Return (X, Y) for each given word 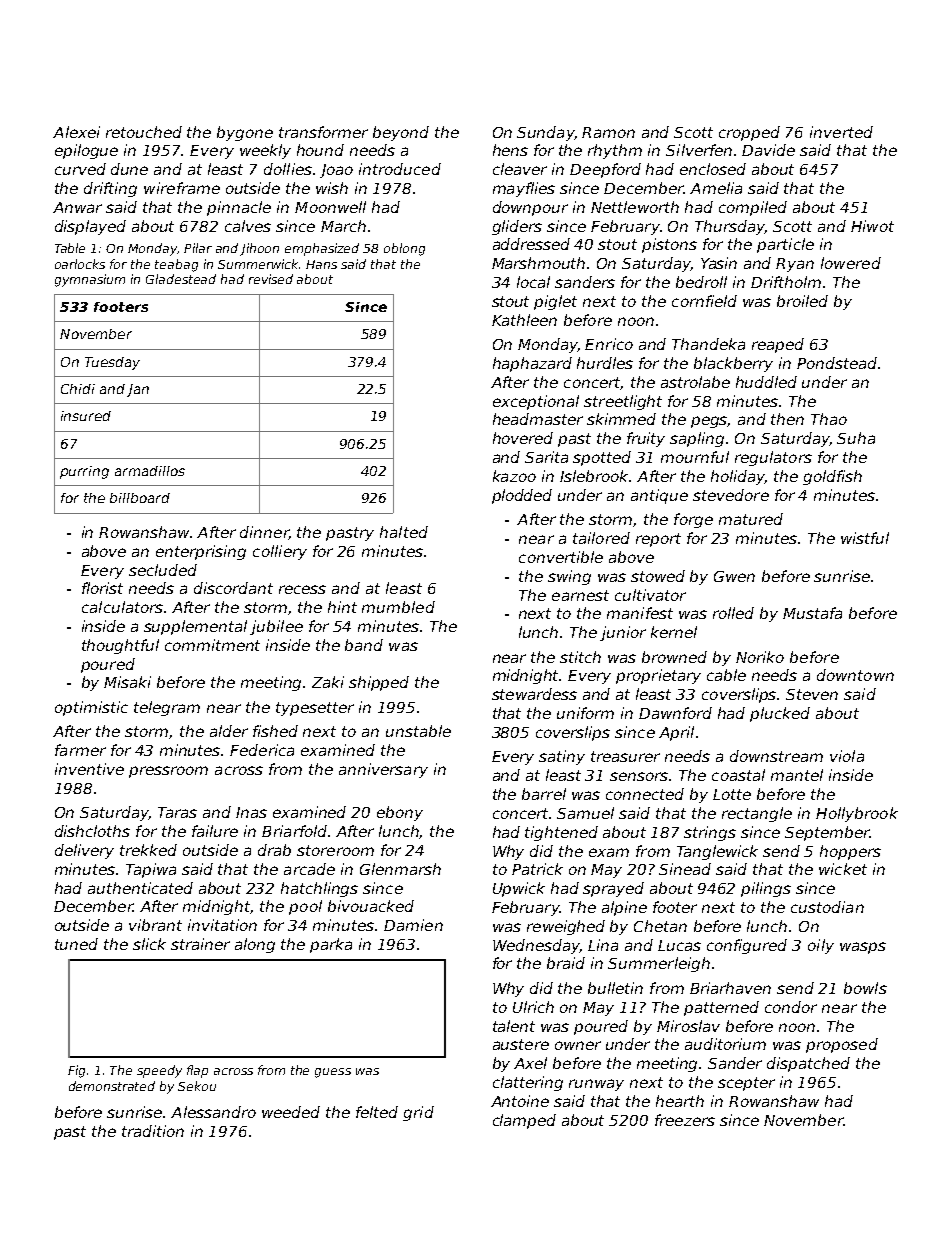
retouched (144, 132)
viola (847, 756)
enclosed (713, 169)
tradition (153, 1131)
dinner (264, 533)
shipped (379, 683)
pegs (709, 422)
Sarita (546, 457)
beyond (401, 133)
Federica (262, 750)
